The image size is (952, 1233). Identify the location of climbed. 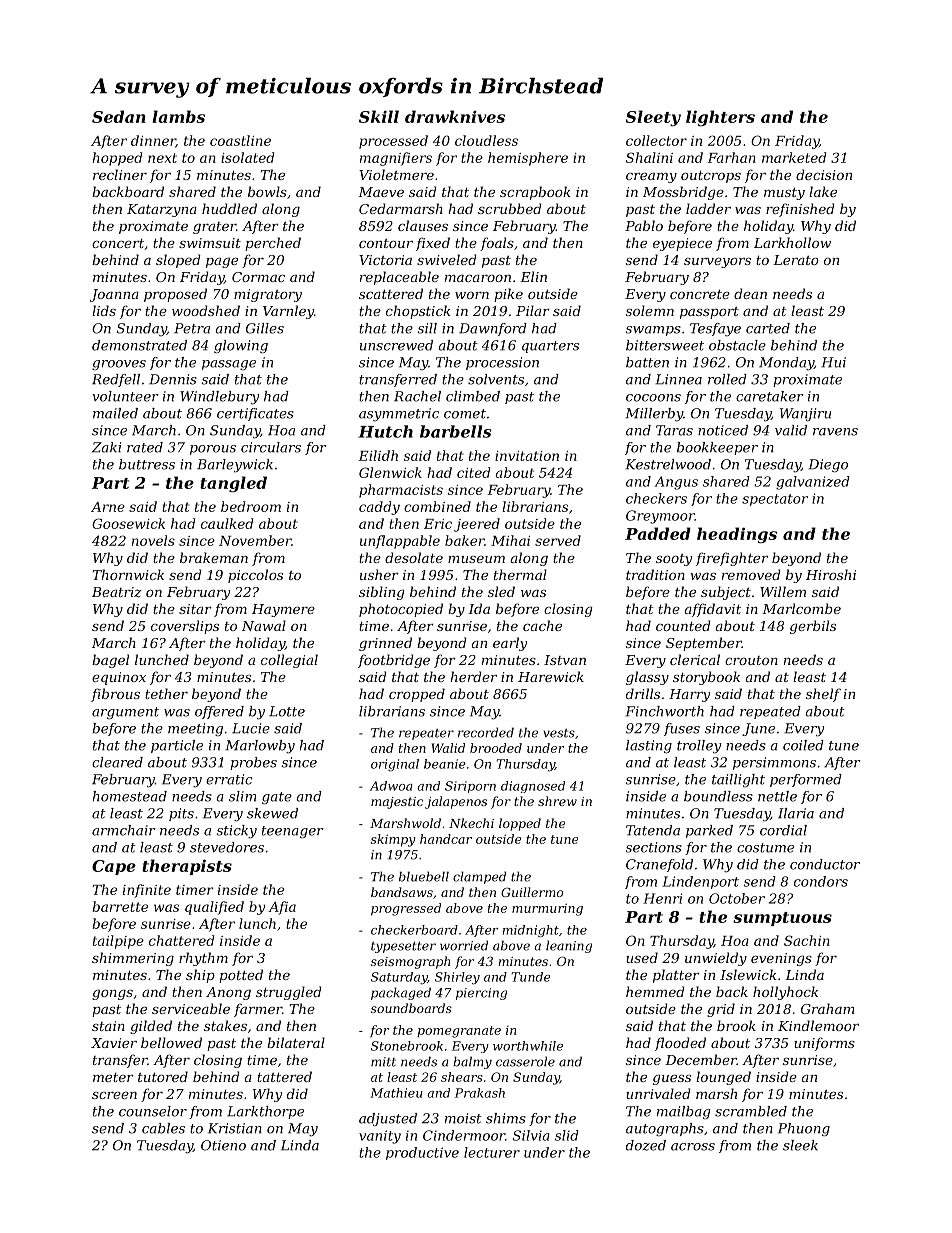
(473, 396).
